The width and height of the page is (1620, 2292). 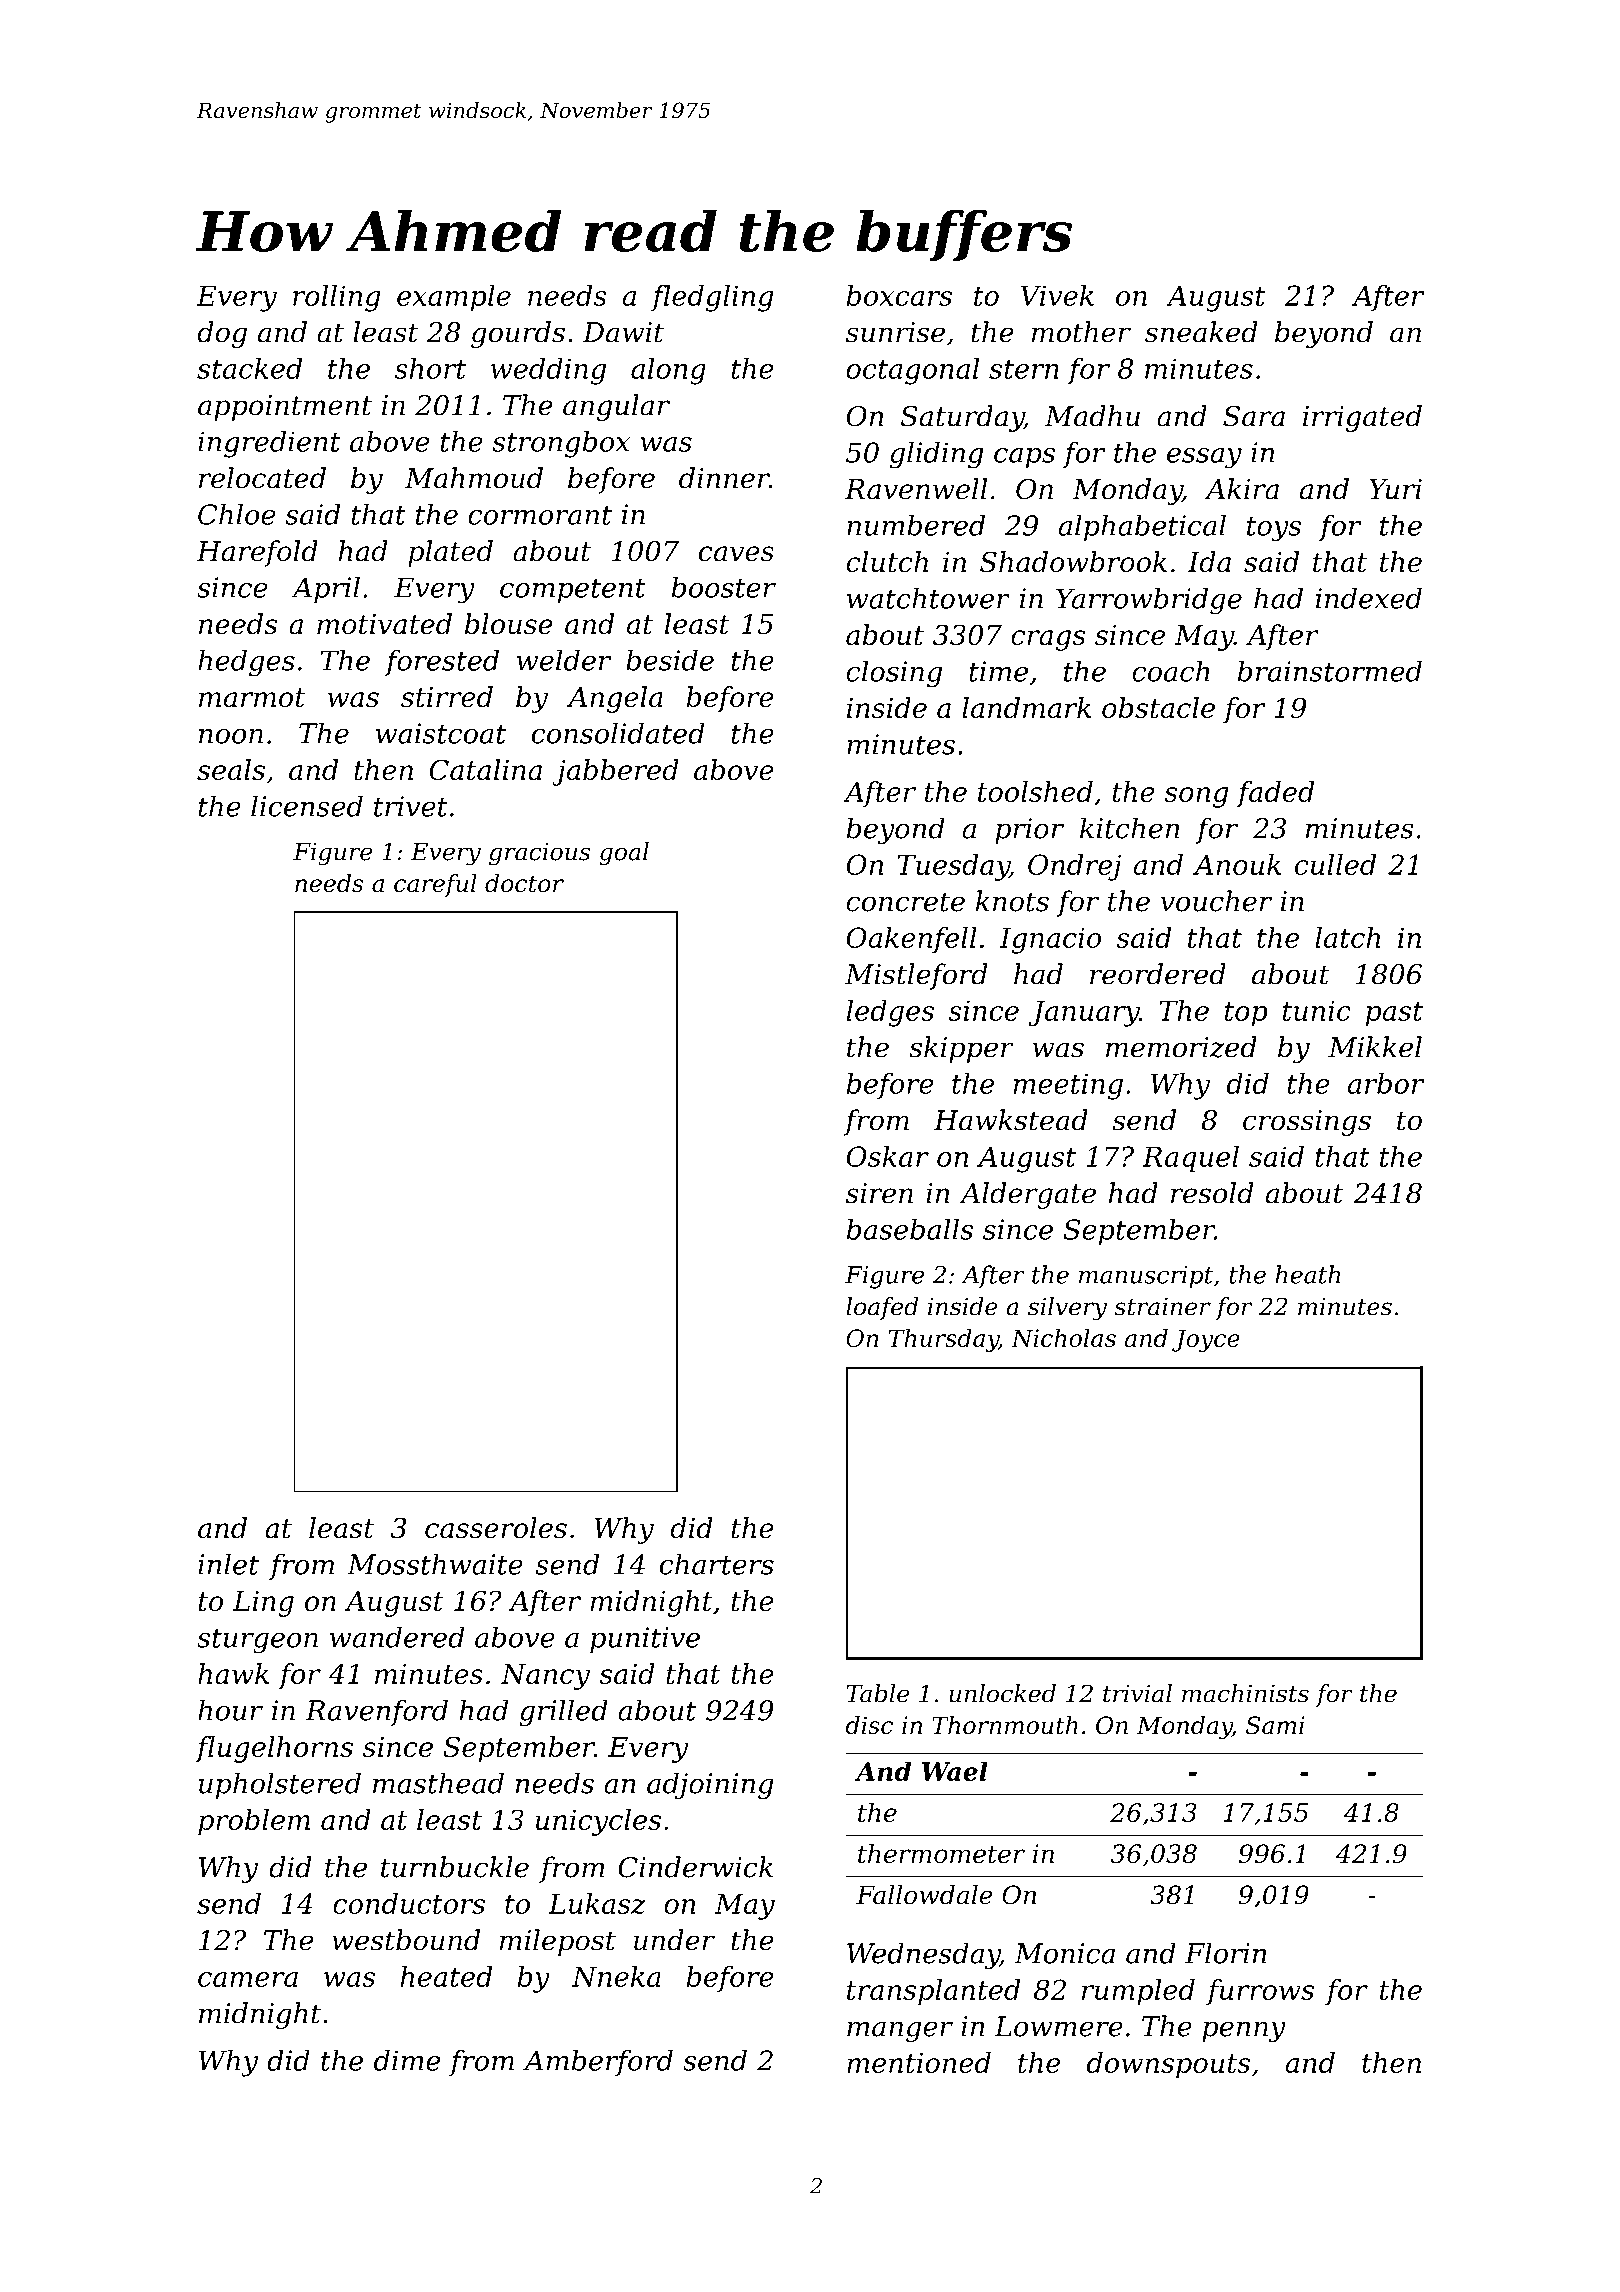 What do you see at coordinates (1168, 2065) in the page?
I see `downspouts` at bounding box center [1168, 2065].
